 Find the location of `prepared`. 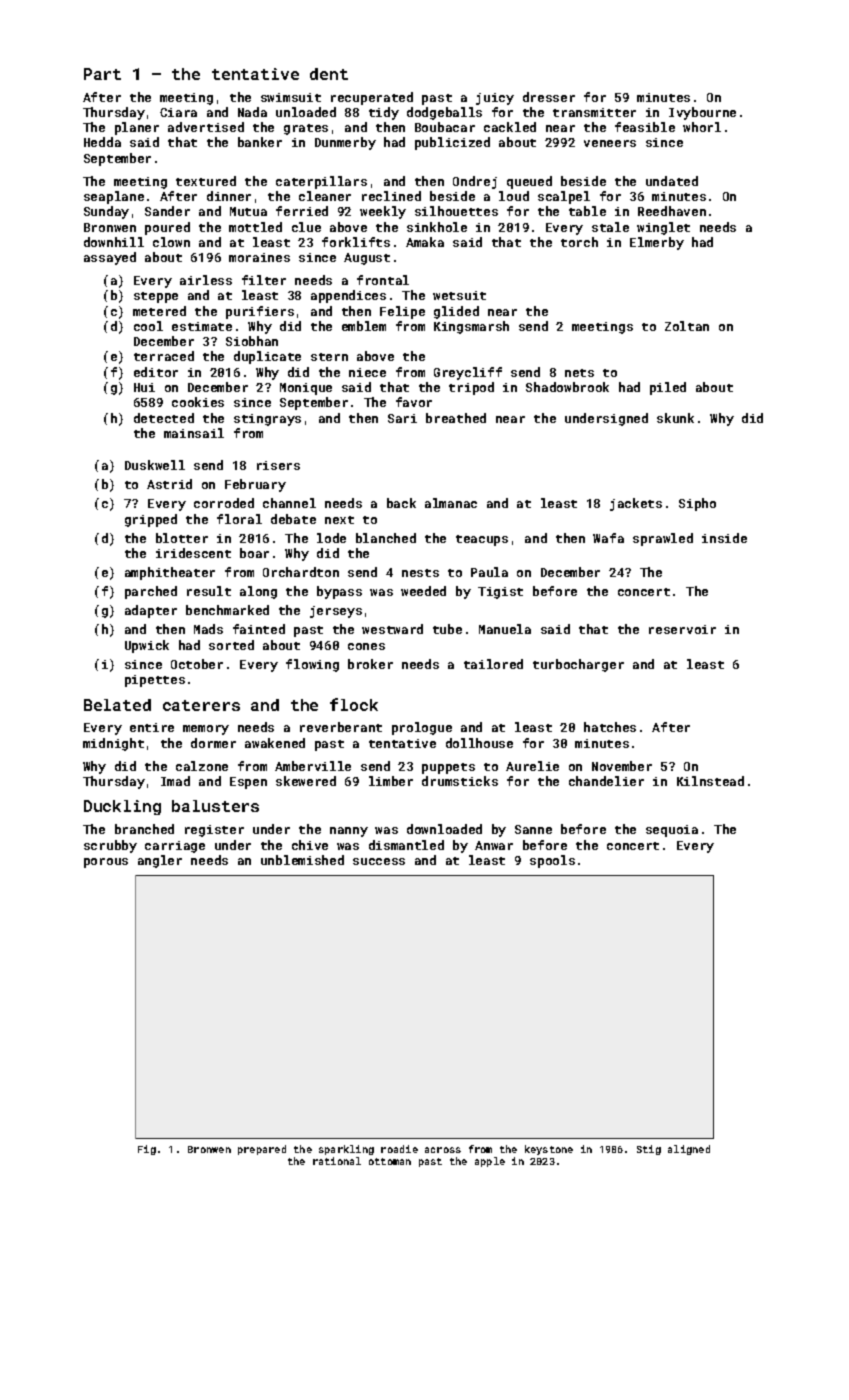

prepared is located at coordinates (262, 1150).
